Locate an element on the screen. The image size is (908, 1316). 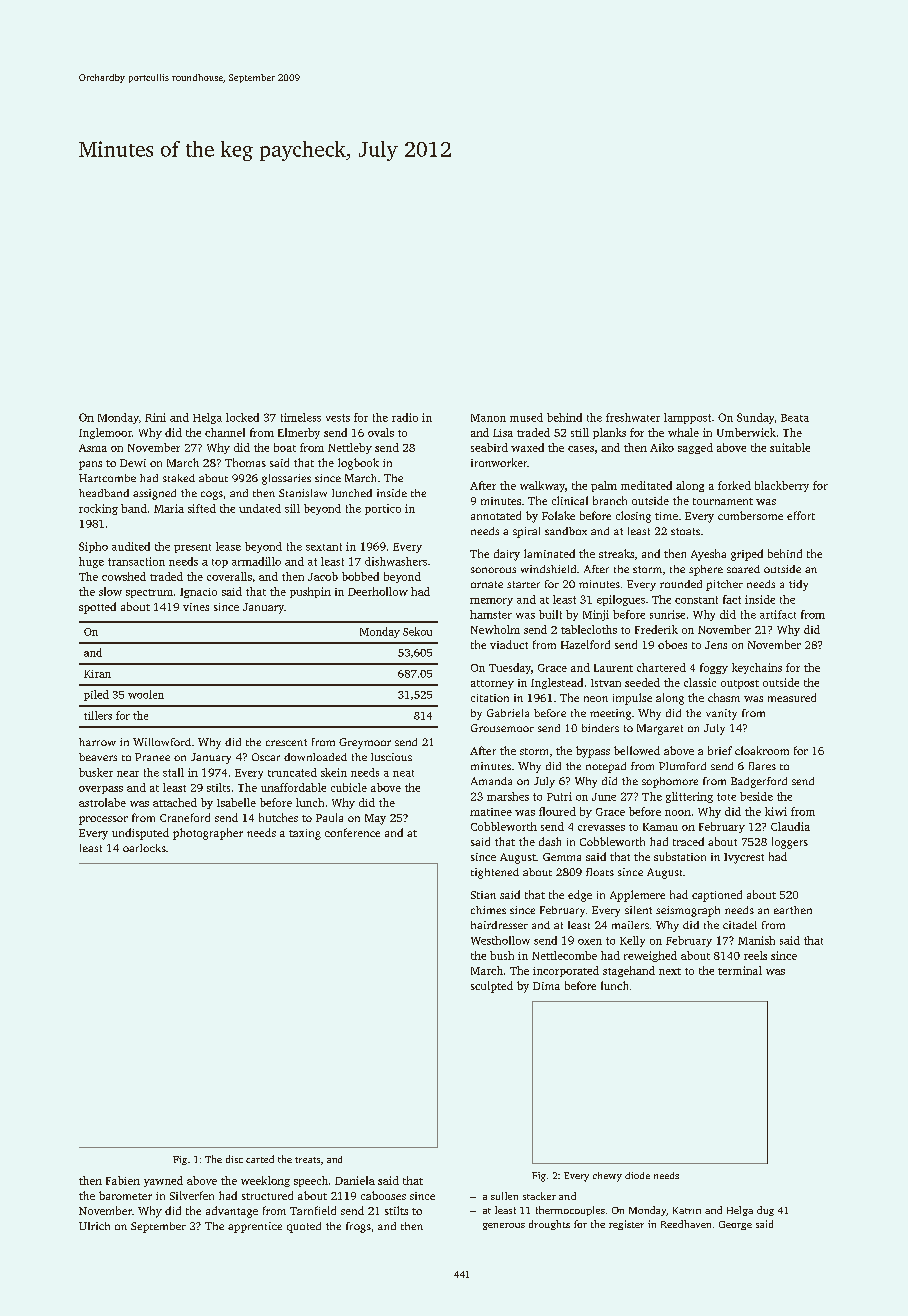
frogs is located at coordinates (358, 1227).
